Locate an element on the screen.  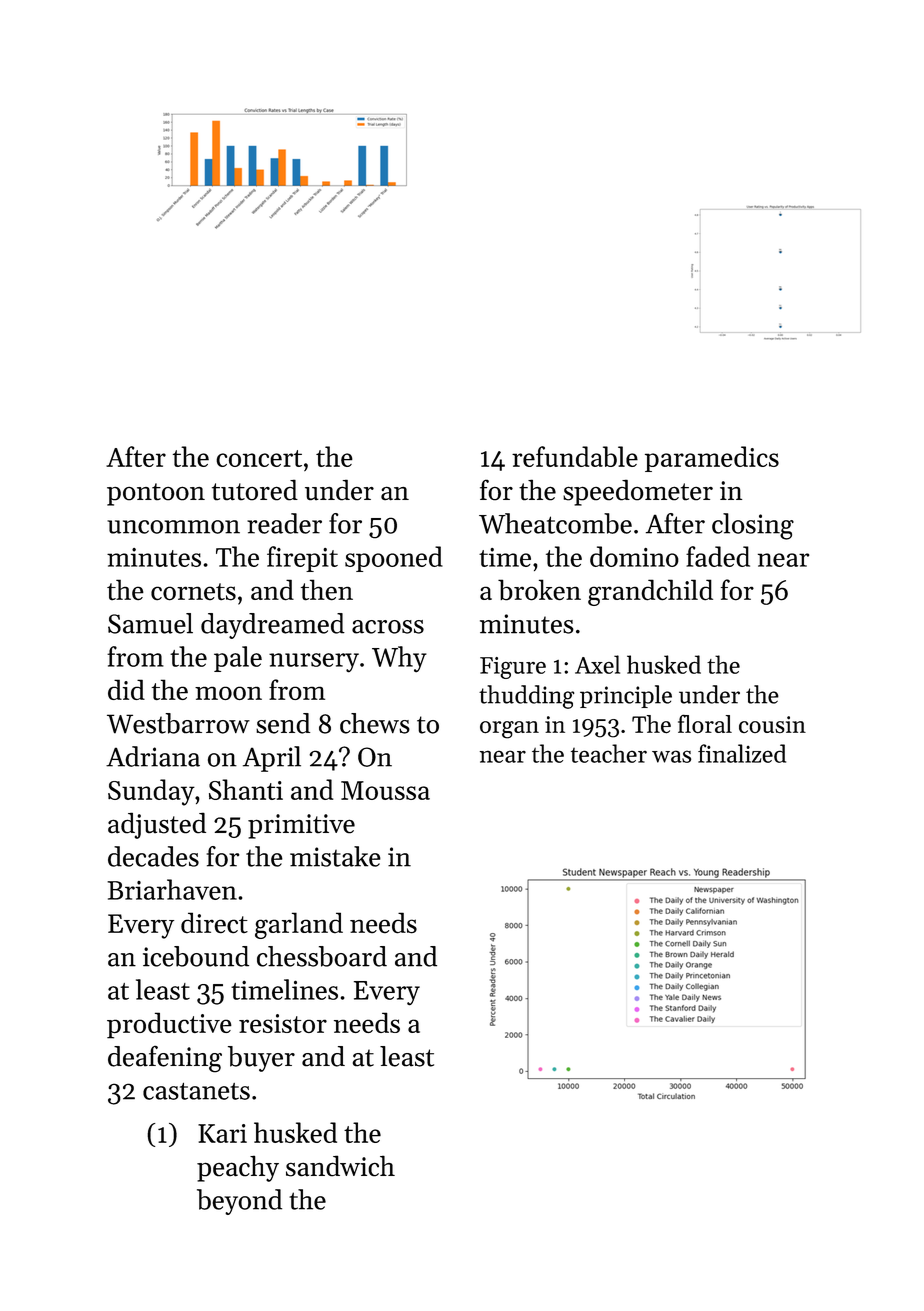
faded is located at coordinates (718, 556).
